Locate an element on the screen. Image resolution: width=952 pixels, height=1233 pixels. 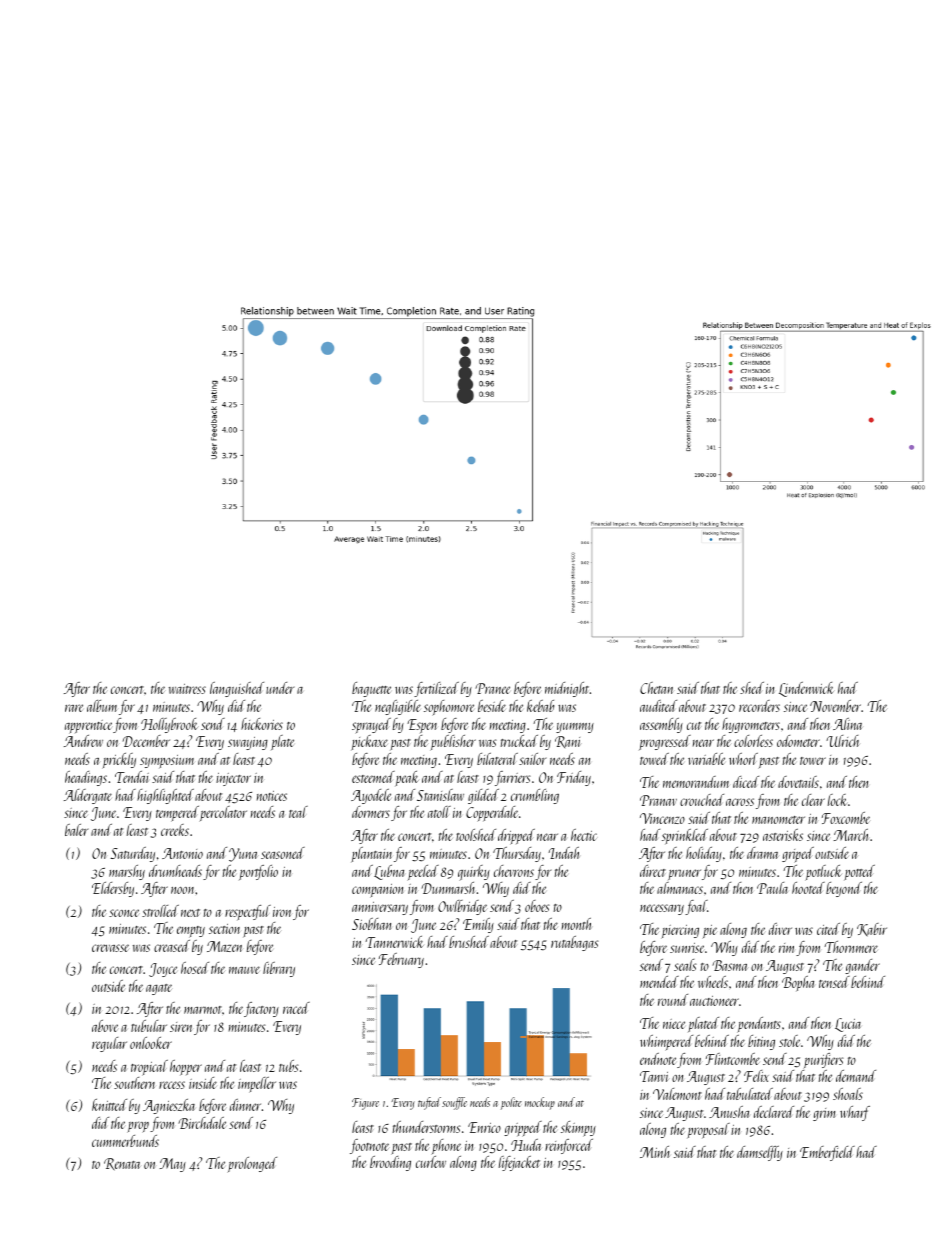
percolator is located at coordinates (223, 814).
